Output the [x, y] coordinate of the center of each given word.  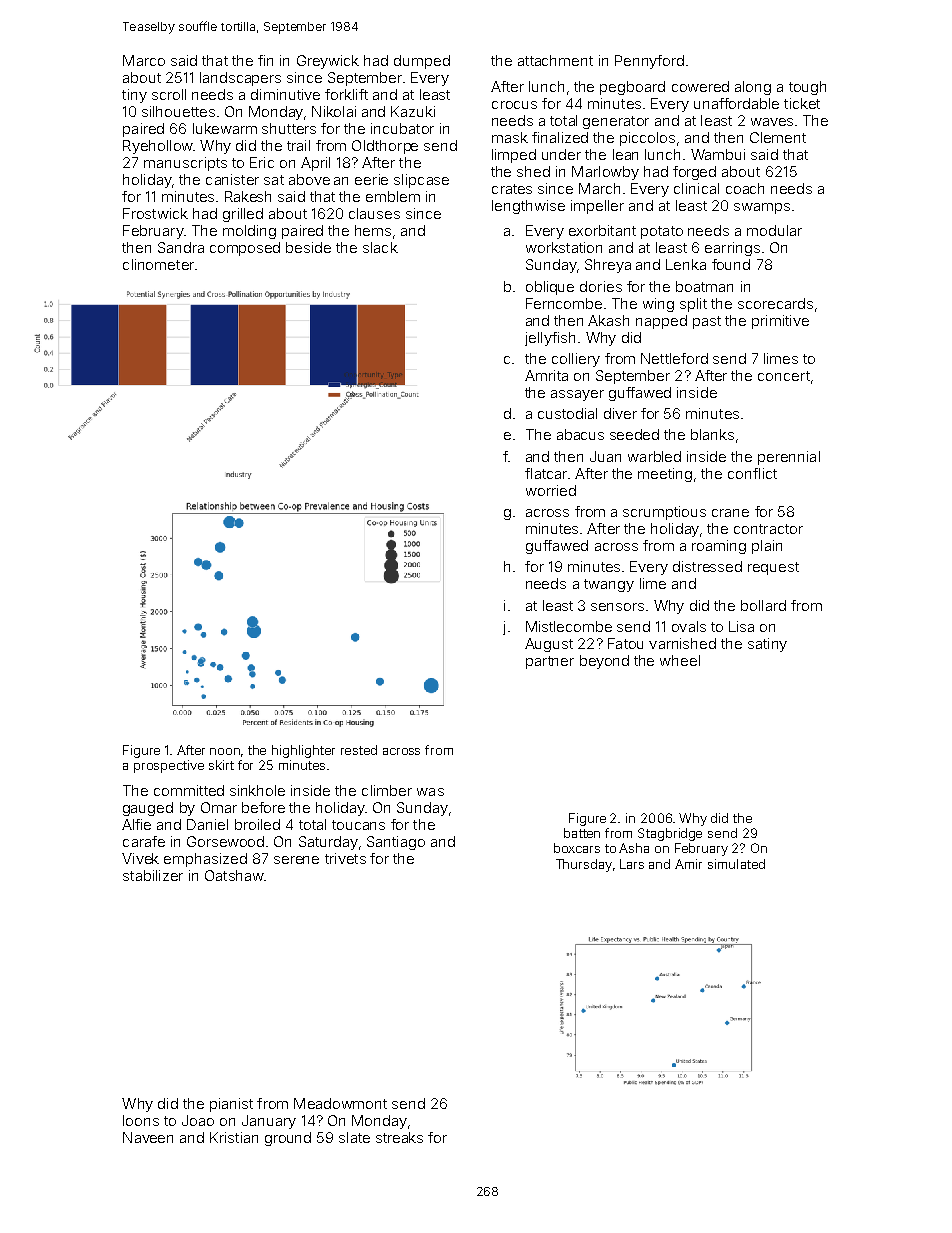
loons [141, 1120]
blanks [712, 434]
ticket [802, 103]
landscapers [240, 79]
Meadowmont [340, 1103]
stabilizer [153, 875]
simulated [736, 864]
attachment [555, 60]
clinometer [158, 264]
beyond [604, 662]
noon [225, 751]
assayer [577, 395]
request [773, 568]
